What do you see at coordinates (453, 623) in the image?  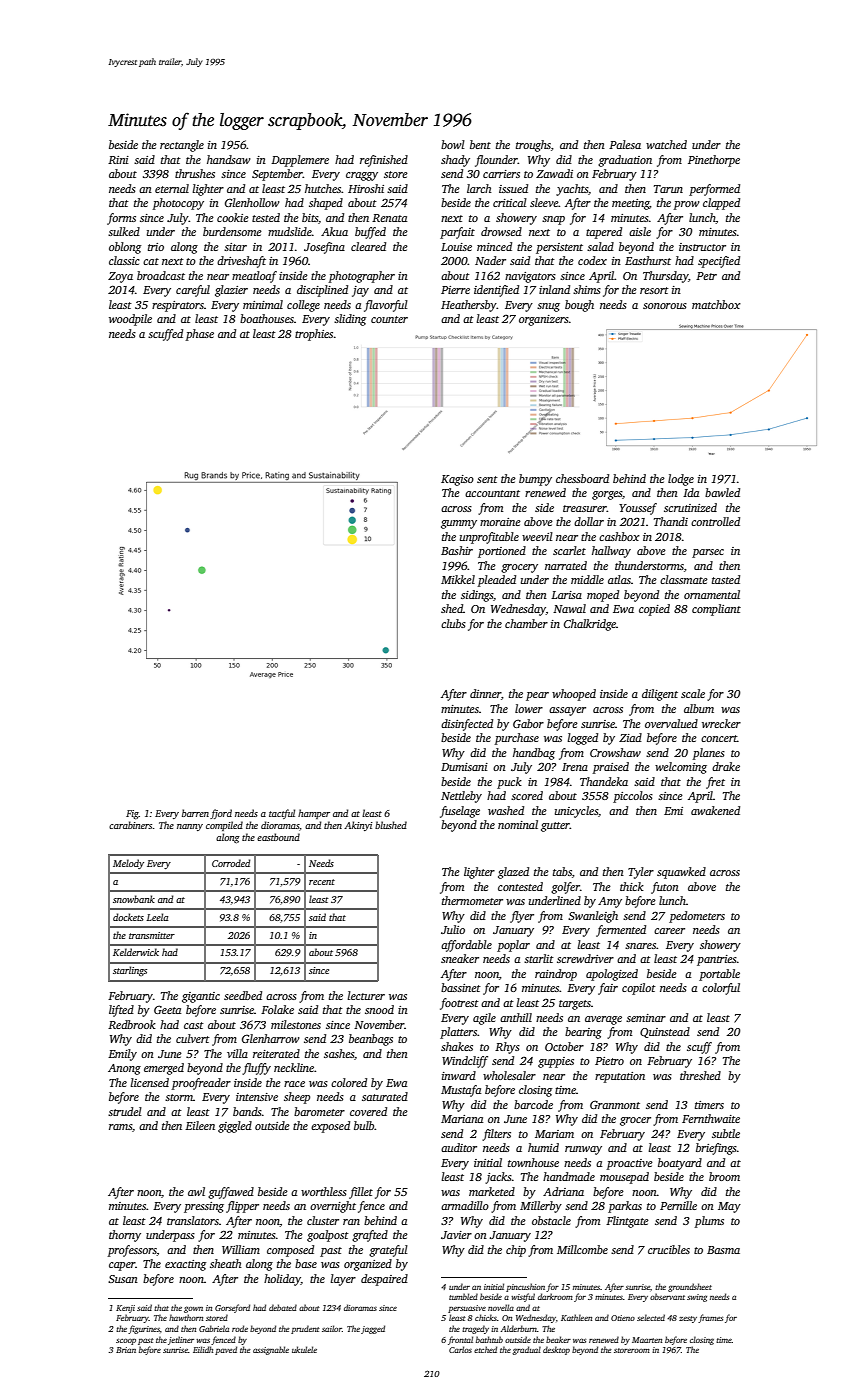 I see `clubs` at bounding box center [453, 623].
